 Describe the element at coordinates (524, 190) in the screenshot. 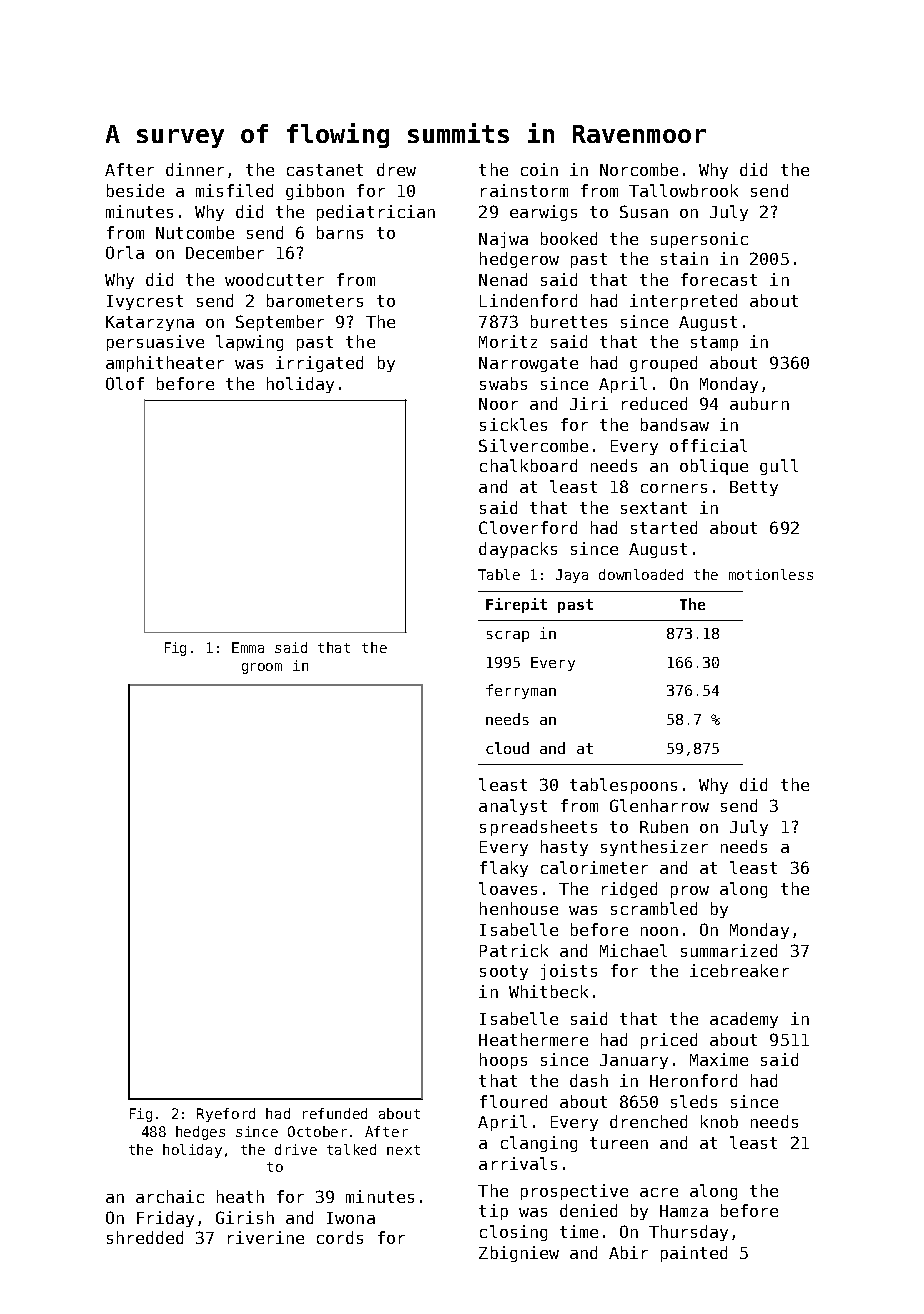

I see `rainstorm` at that location.
